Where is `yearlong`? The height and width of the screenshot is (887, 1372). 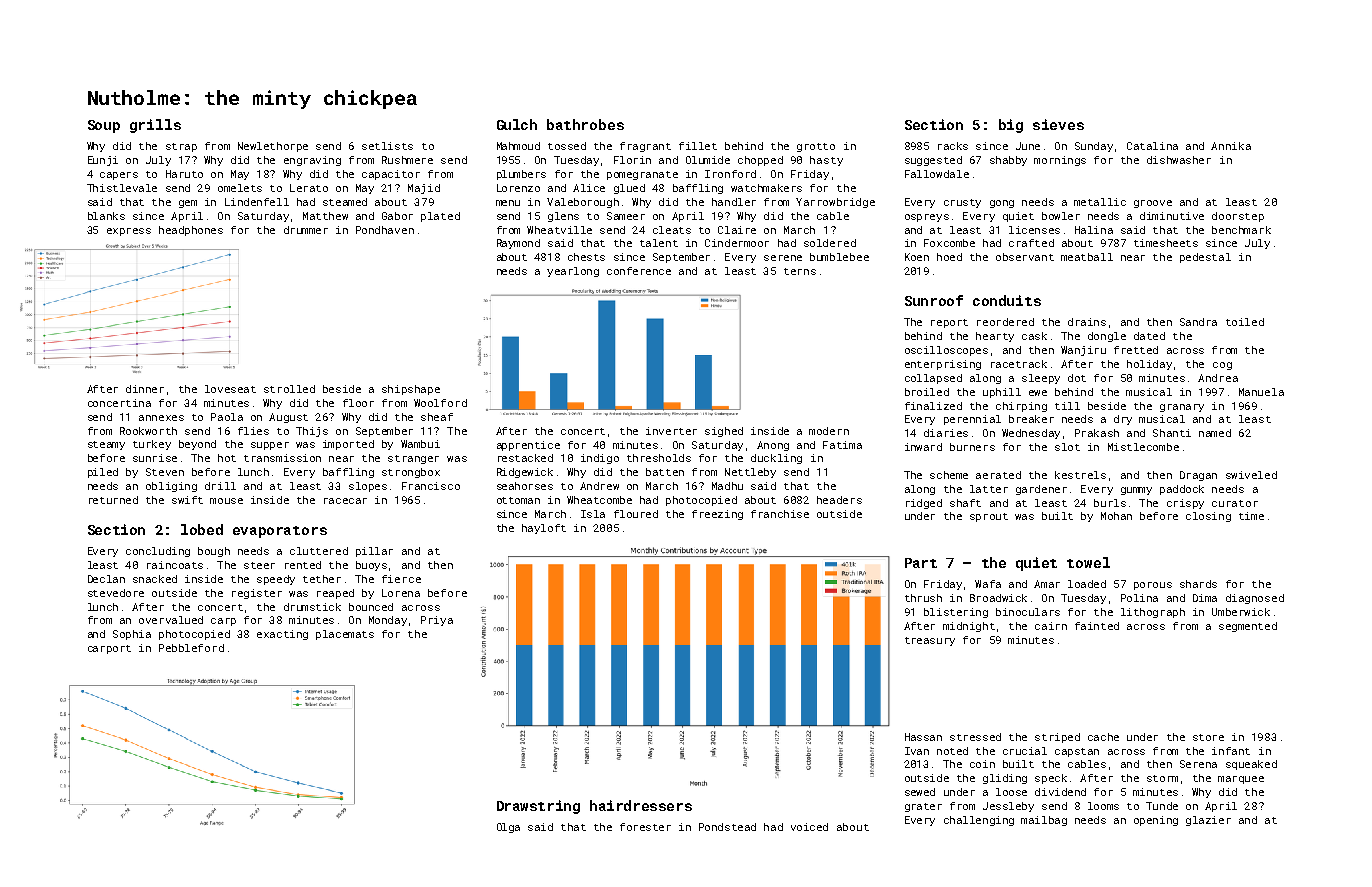
yearlong is located at coordinates (573, 272).
